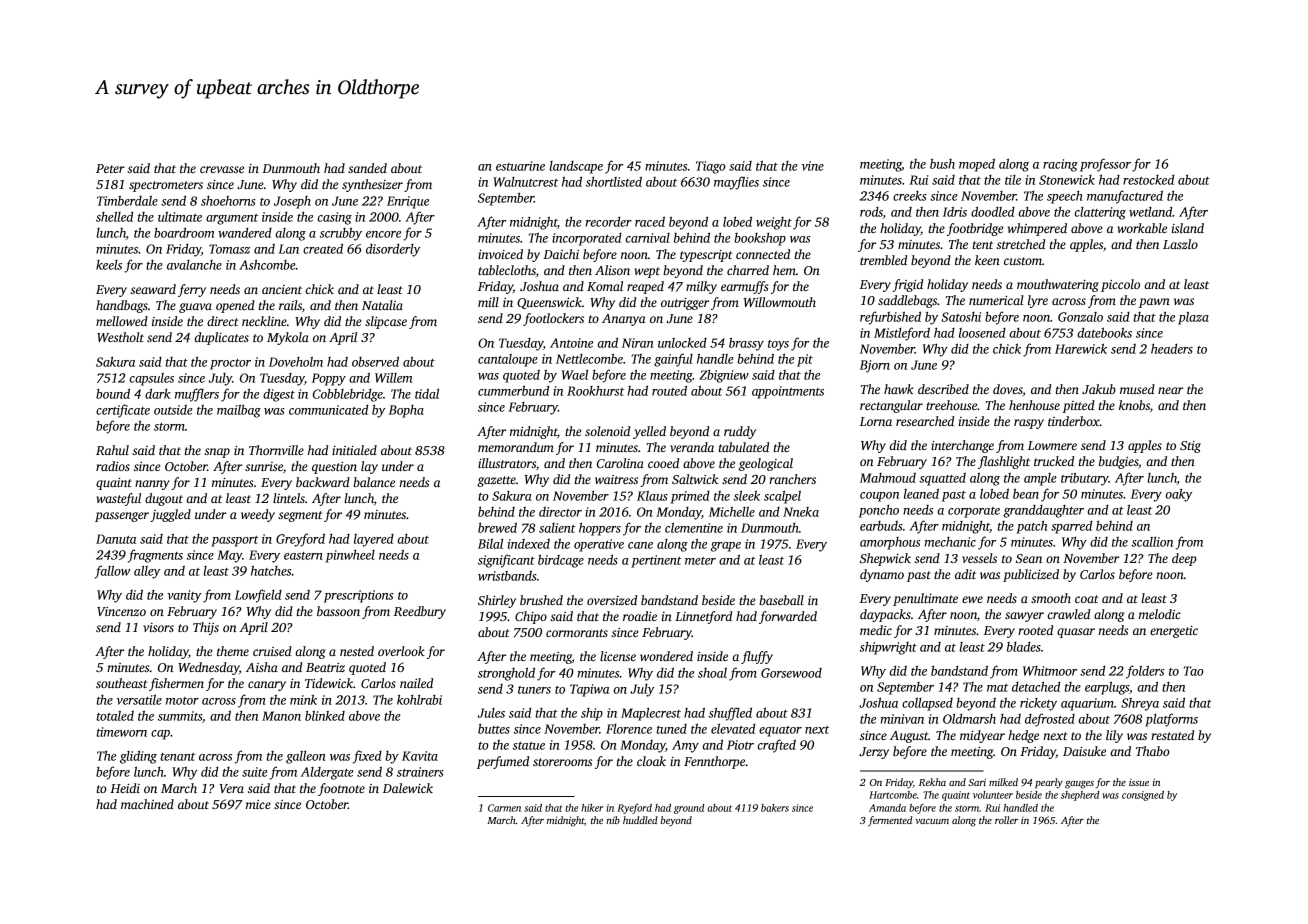 This screenshot has width=1308, height=924. I want to click on bound, so click(113, 393).
